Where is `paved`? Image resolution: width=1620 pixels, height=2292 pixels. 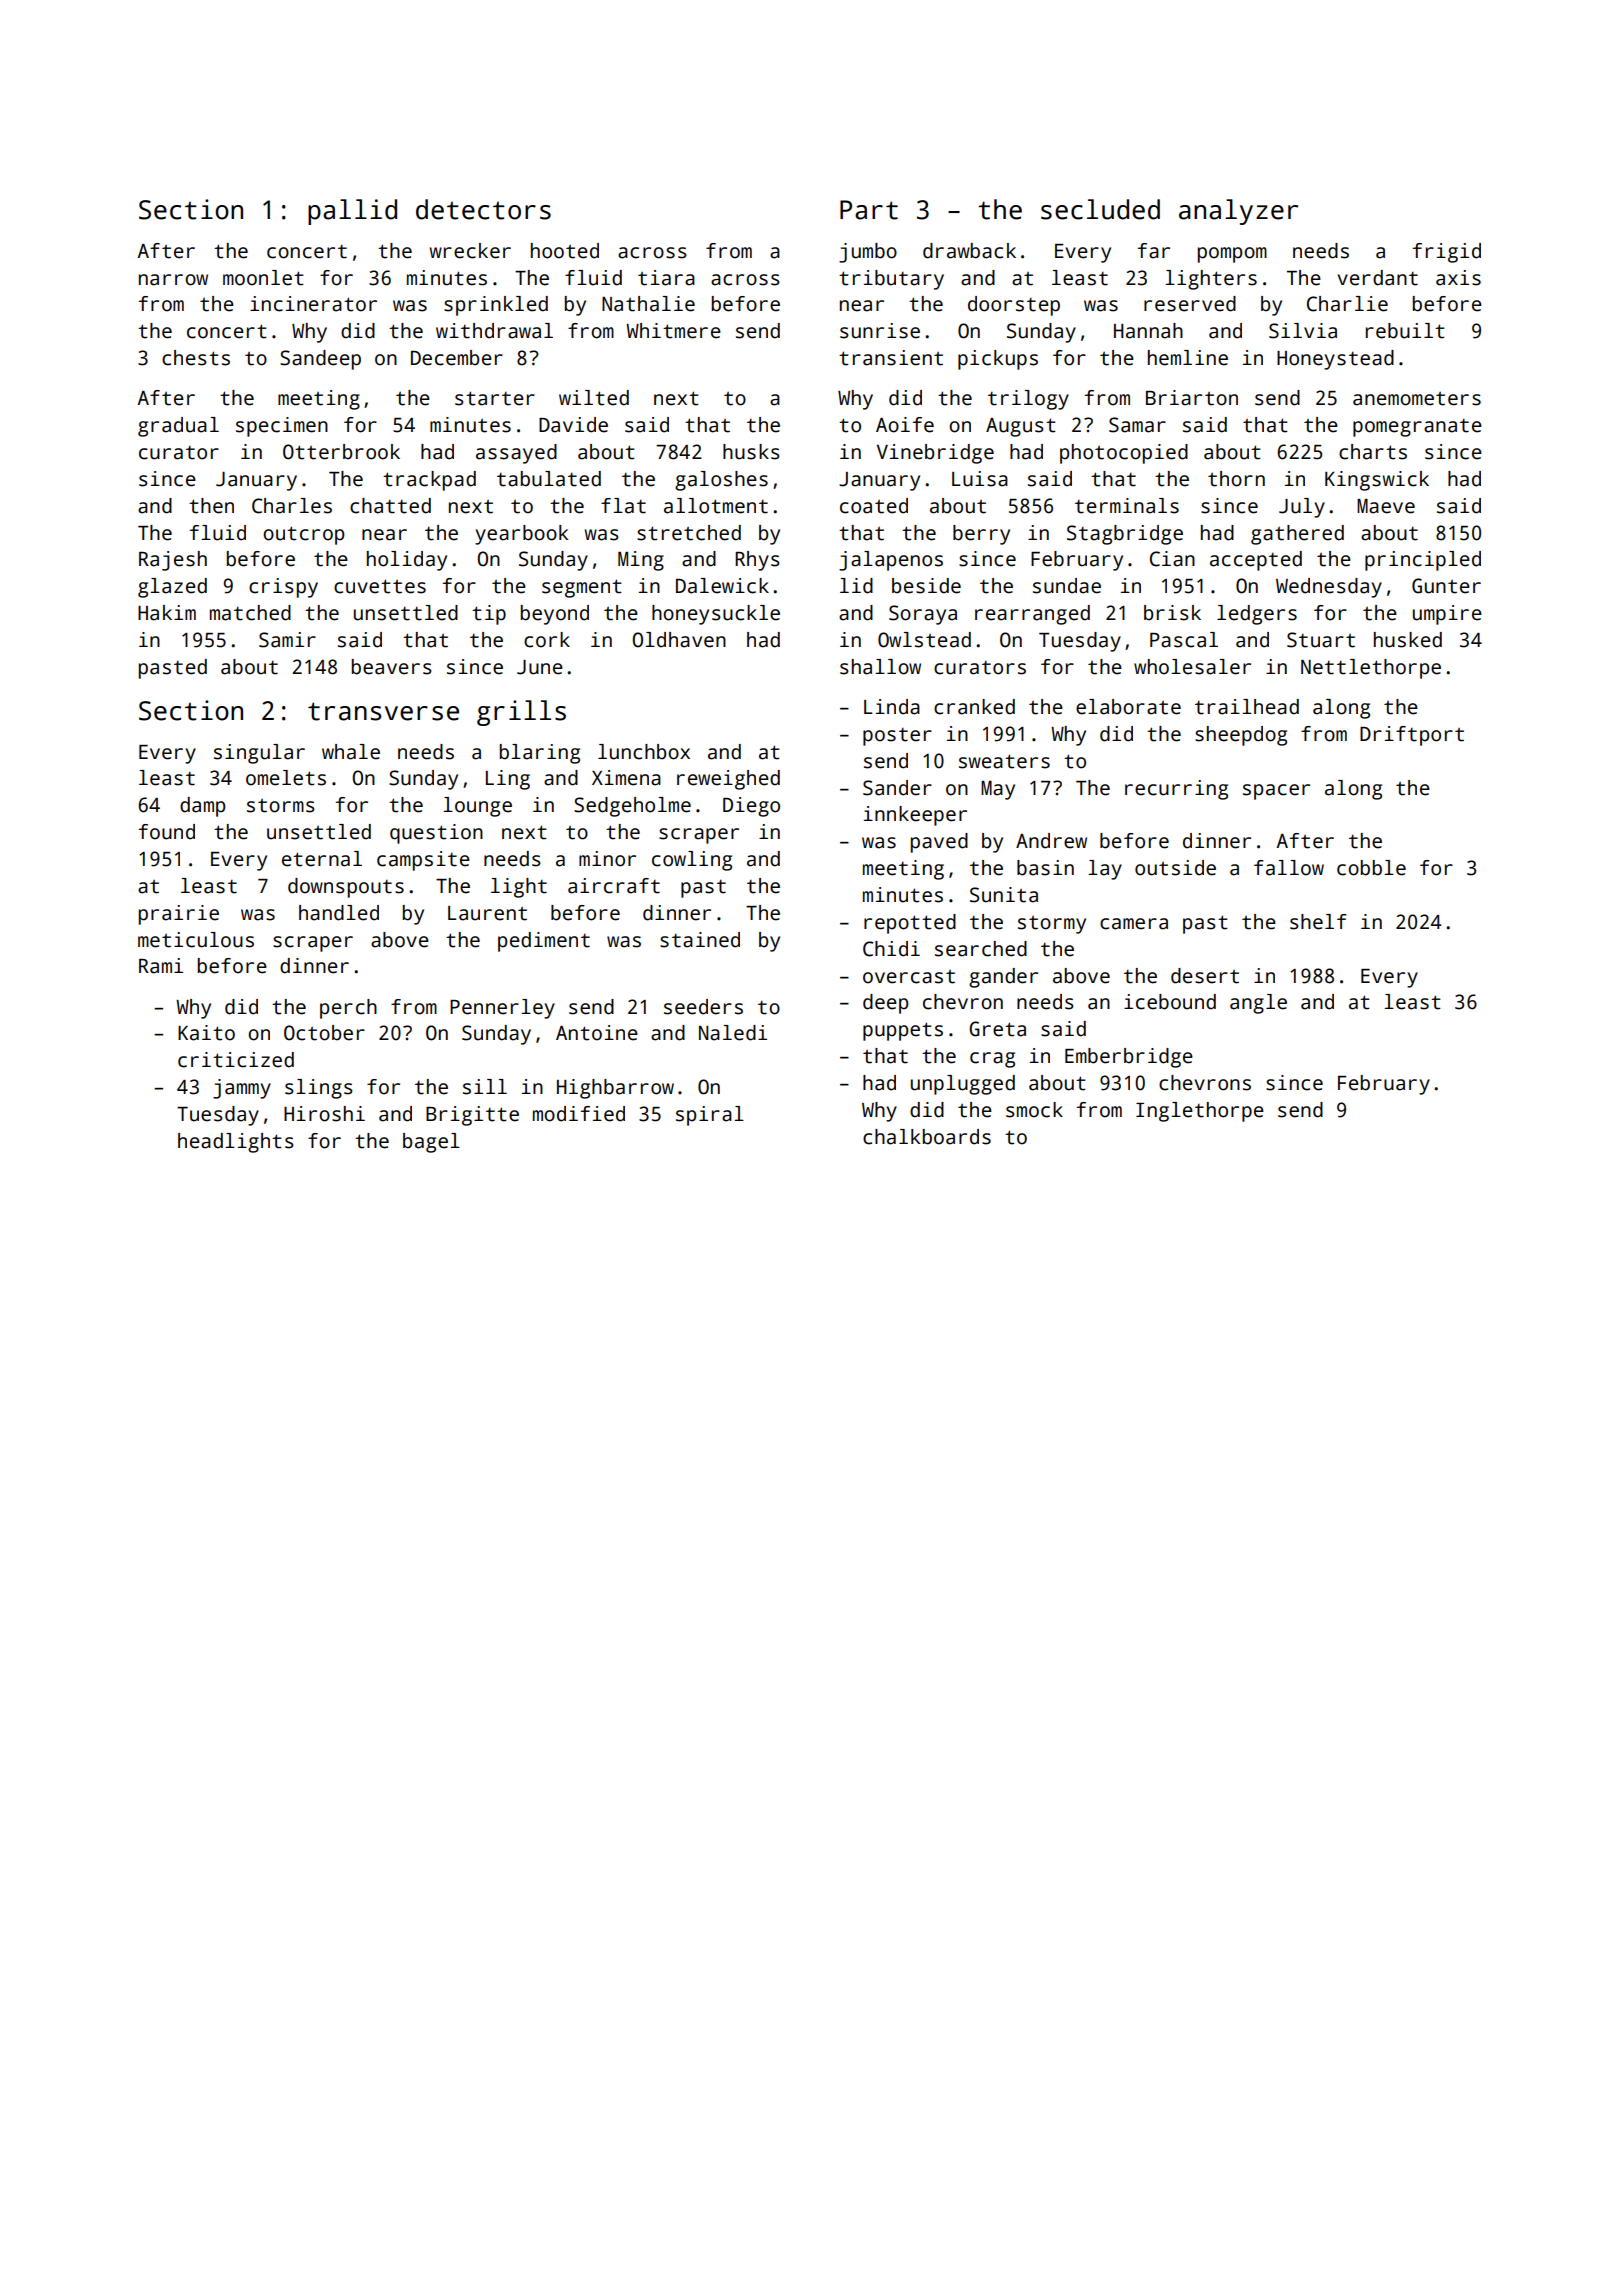 paved is located at coordinates (939, 843).
